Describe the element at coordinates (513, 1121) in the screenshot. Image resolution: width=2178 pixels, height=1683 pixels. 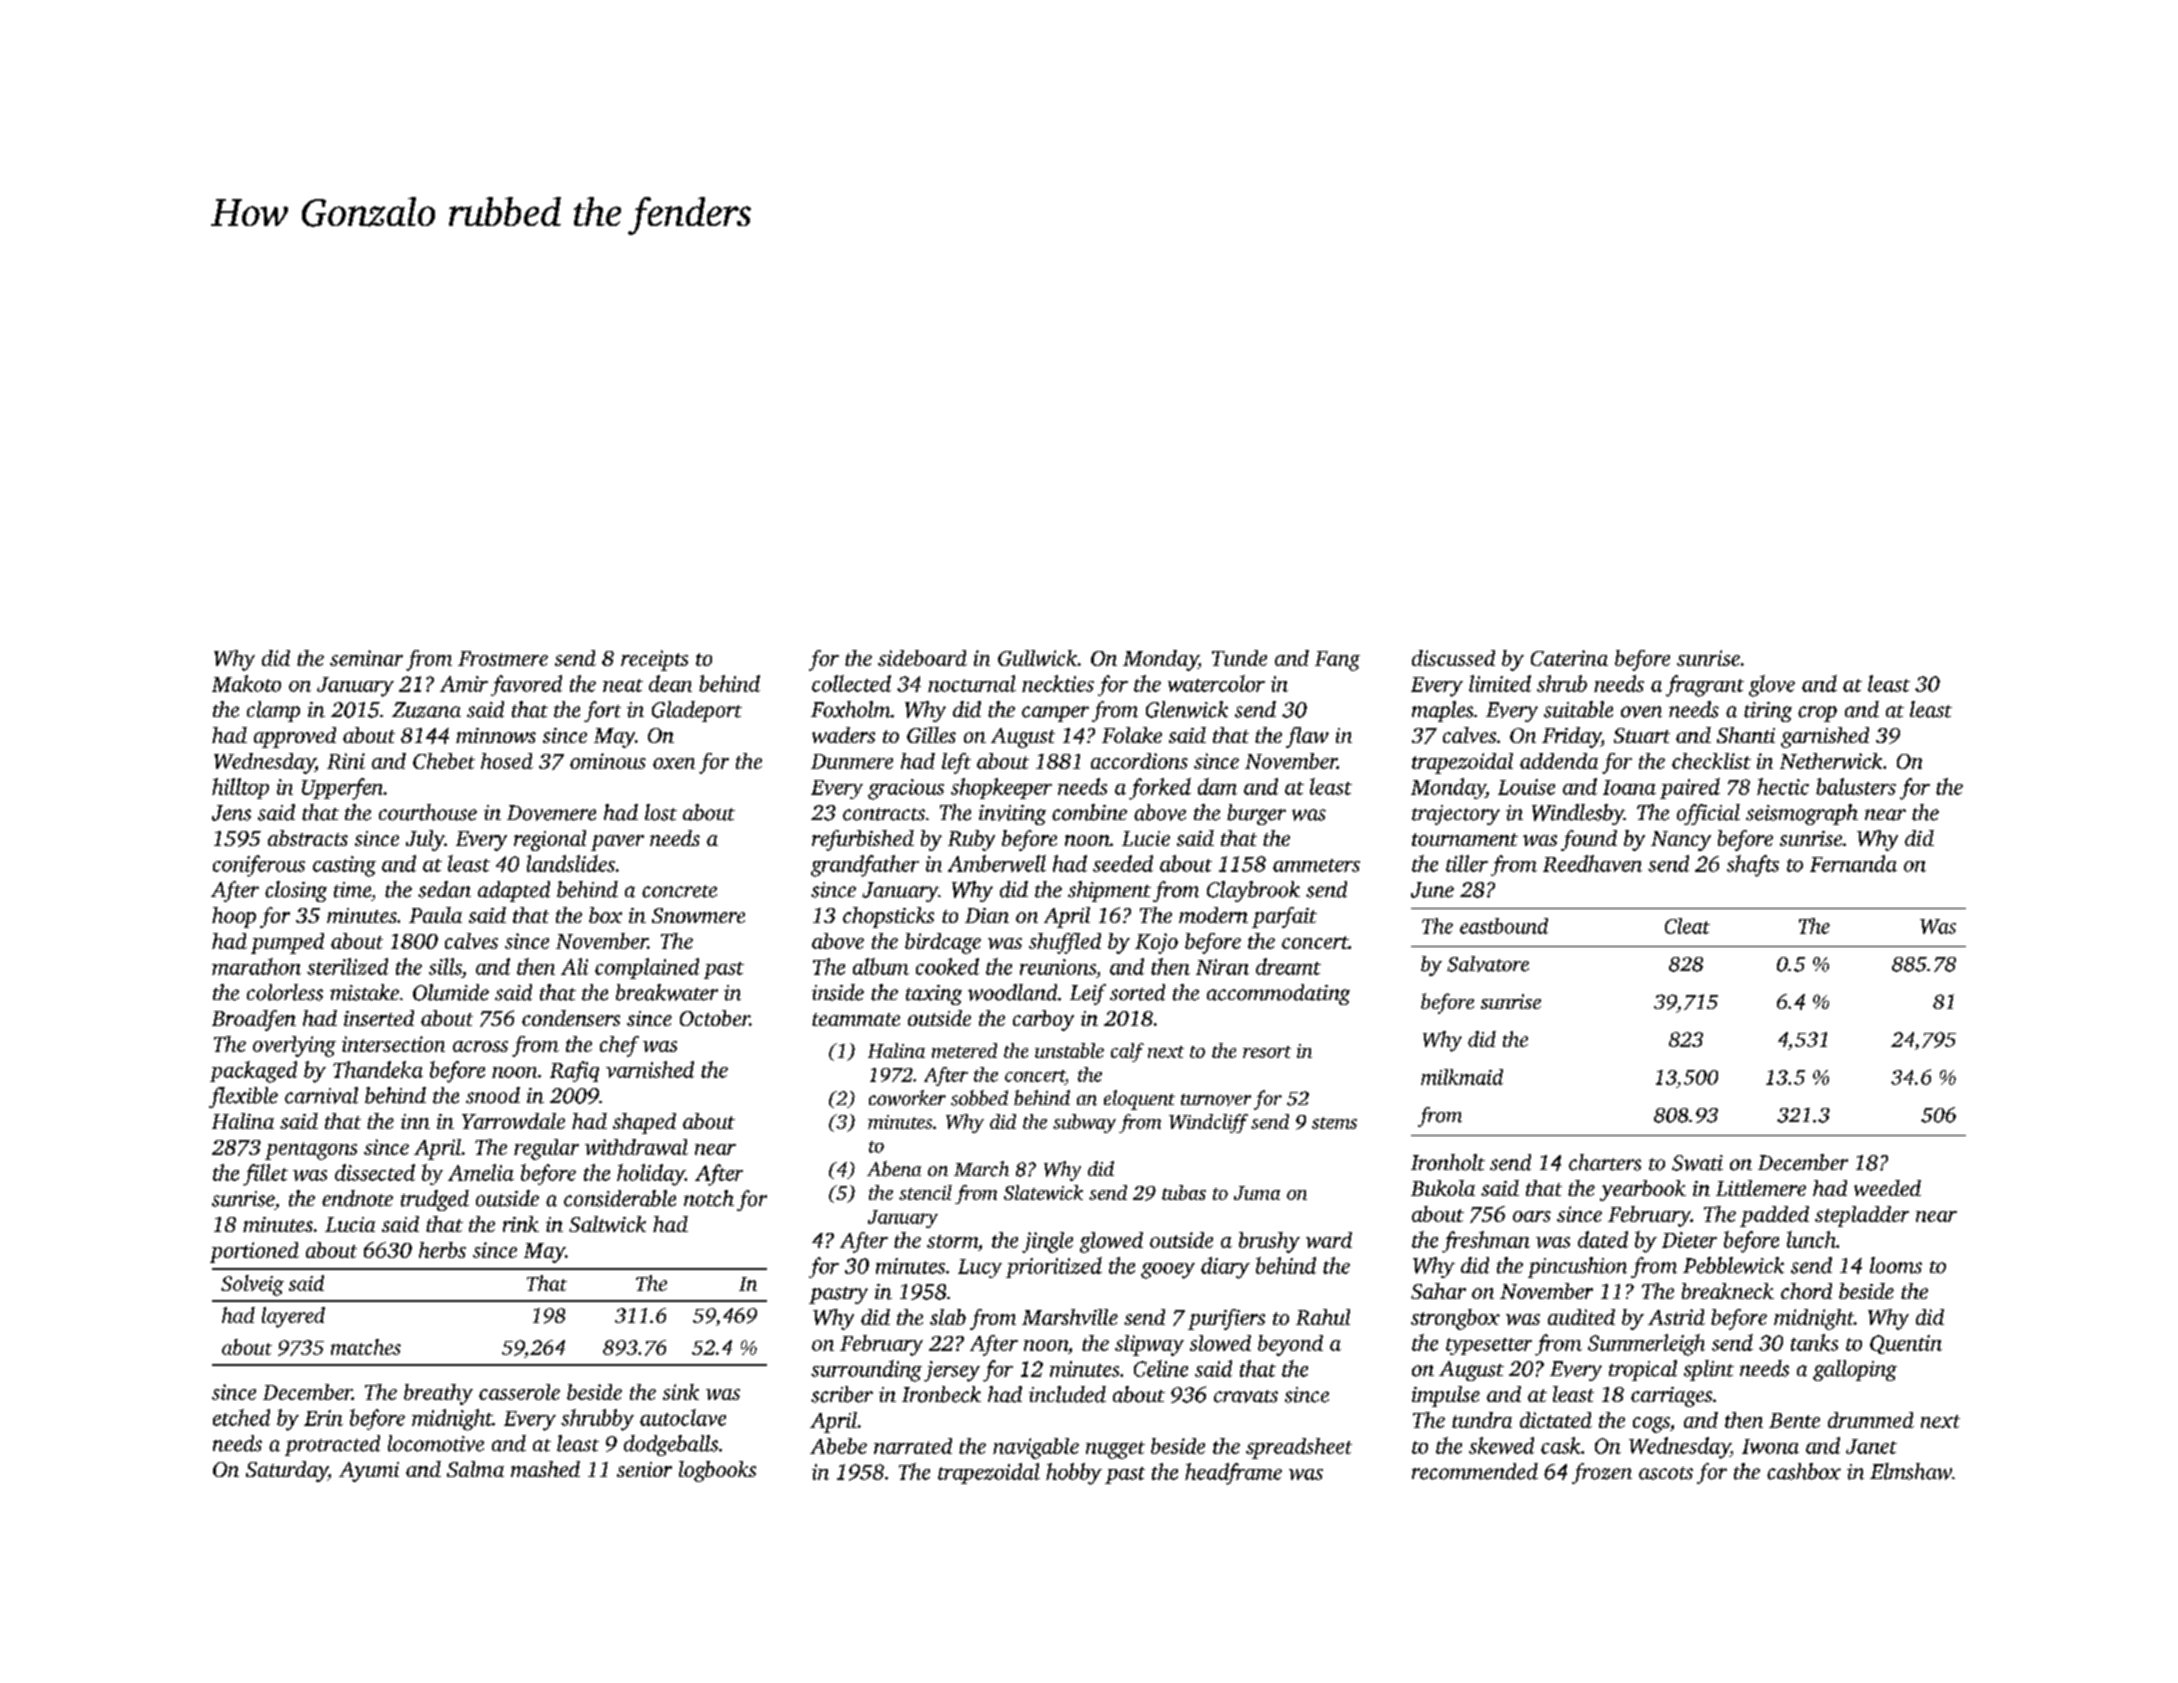
I see `Yarrowdale` at that location.
